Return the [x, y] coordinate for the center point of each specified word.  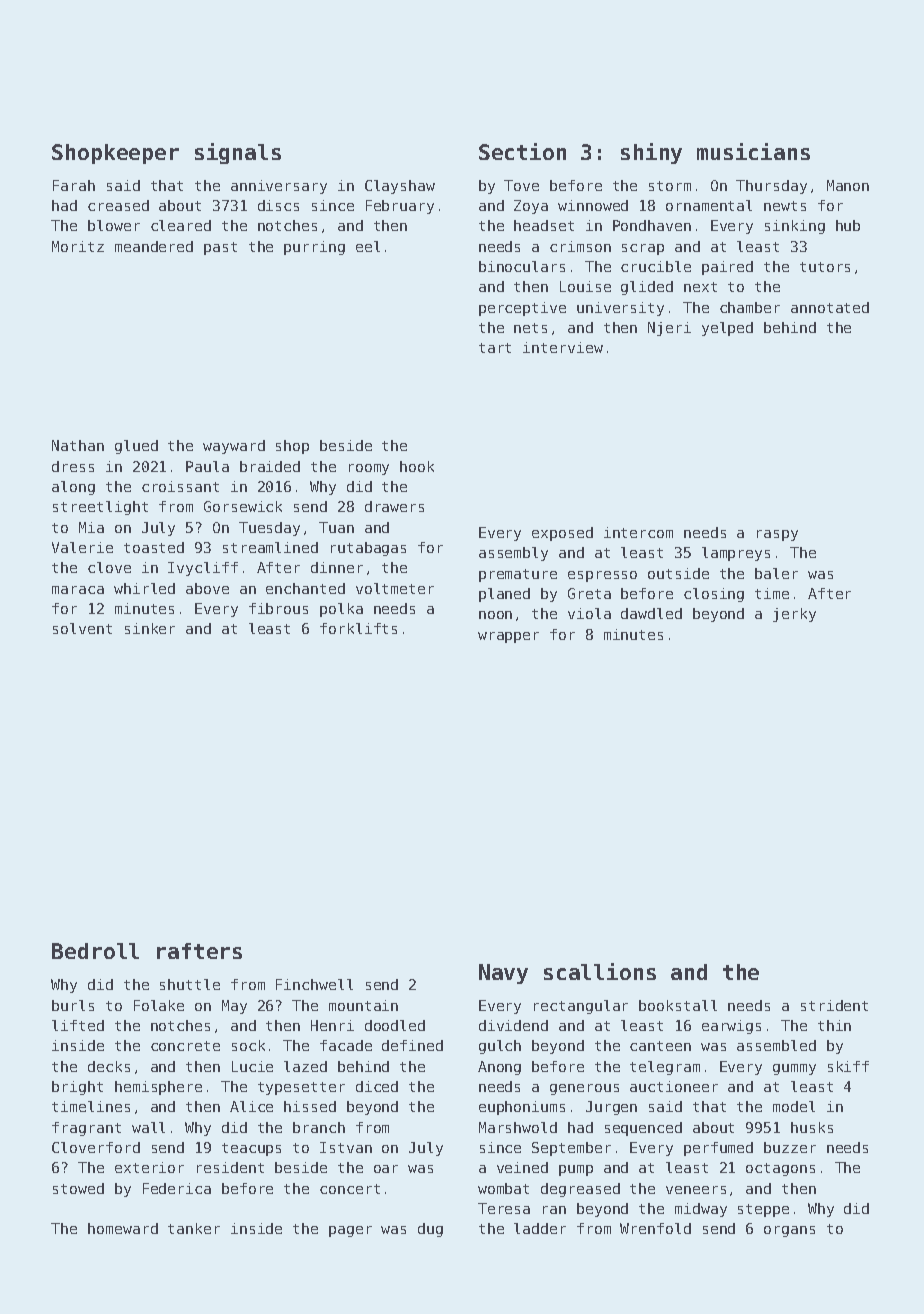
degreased [580, 1190]
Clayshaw [400, 187]
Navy [503, 974]
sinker [150, 628]
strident [834, 1005]
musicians [753, 151]
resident [230, 1167]
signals [238, 153]
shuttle [190, 984]
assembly [513, 554]
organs [789, 1231]
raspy [777, 535]
